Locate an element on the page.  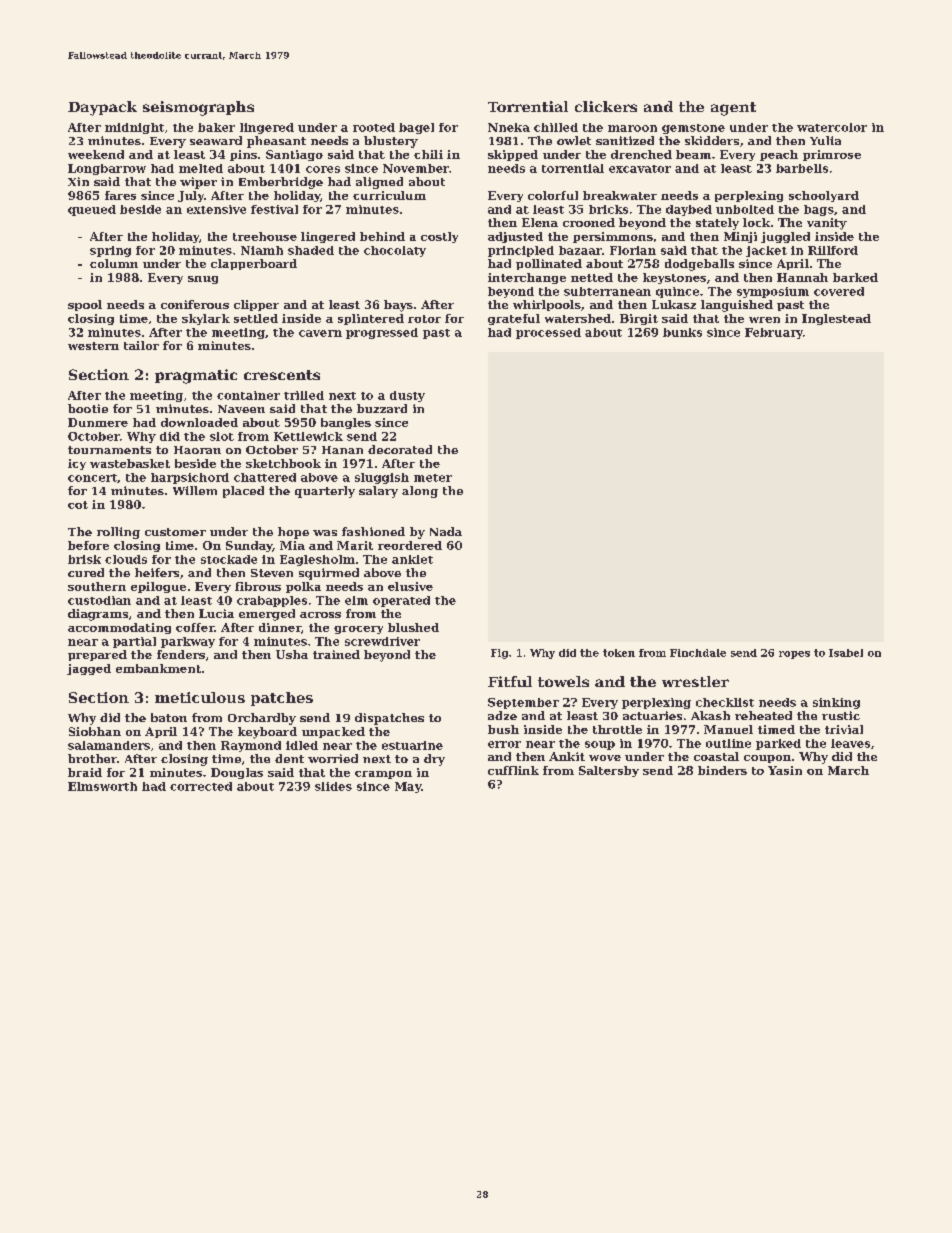
curriculum is located at coordinates (389, 195).
